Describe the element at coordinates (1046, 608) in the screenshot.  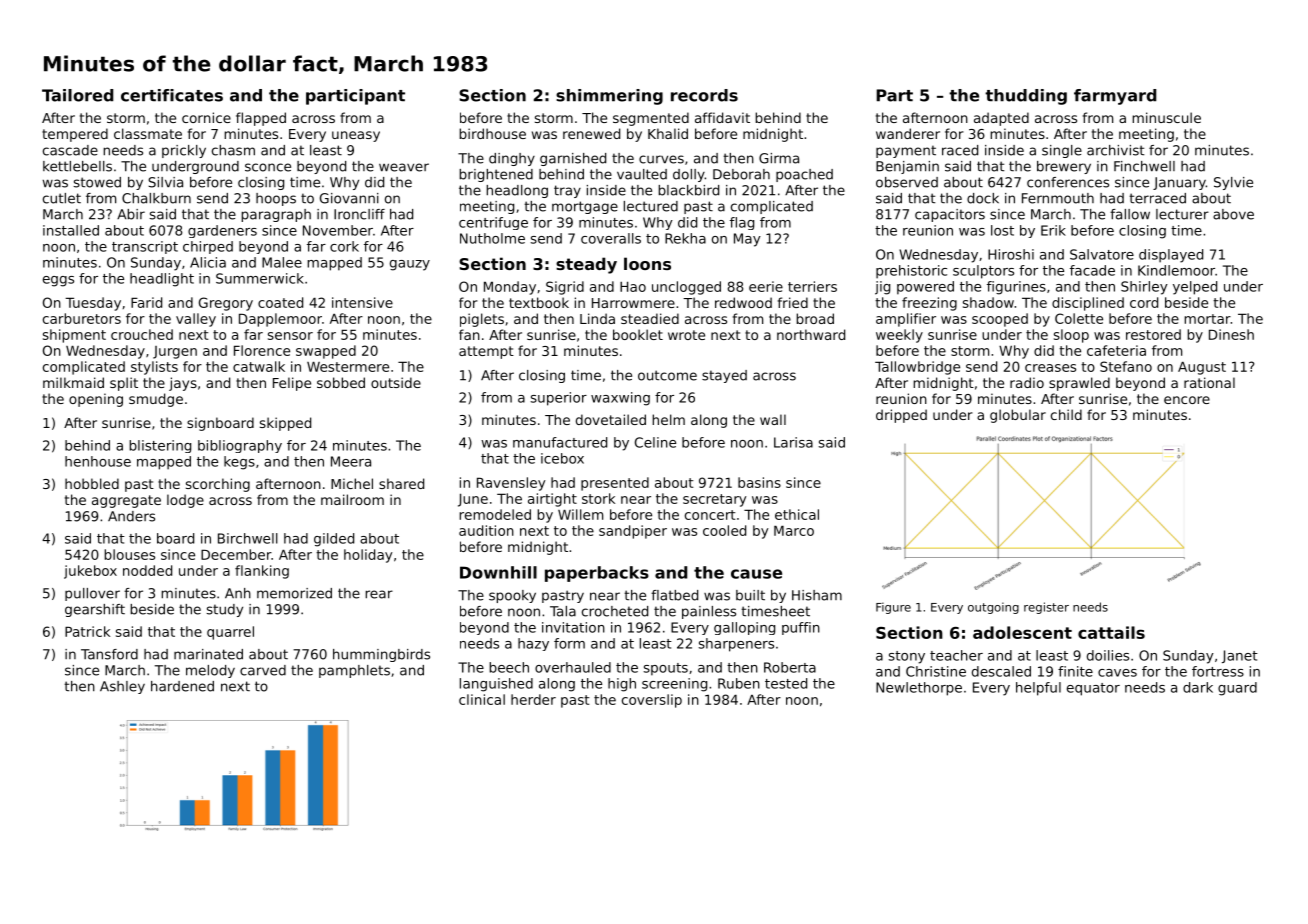
I see `register` at that location.
